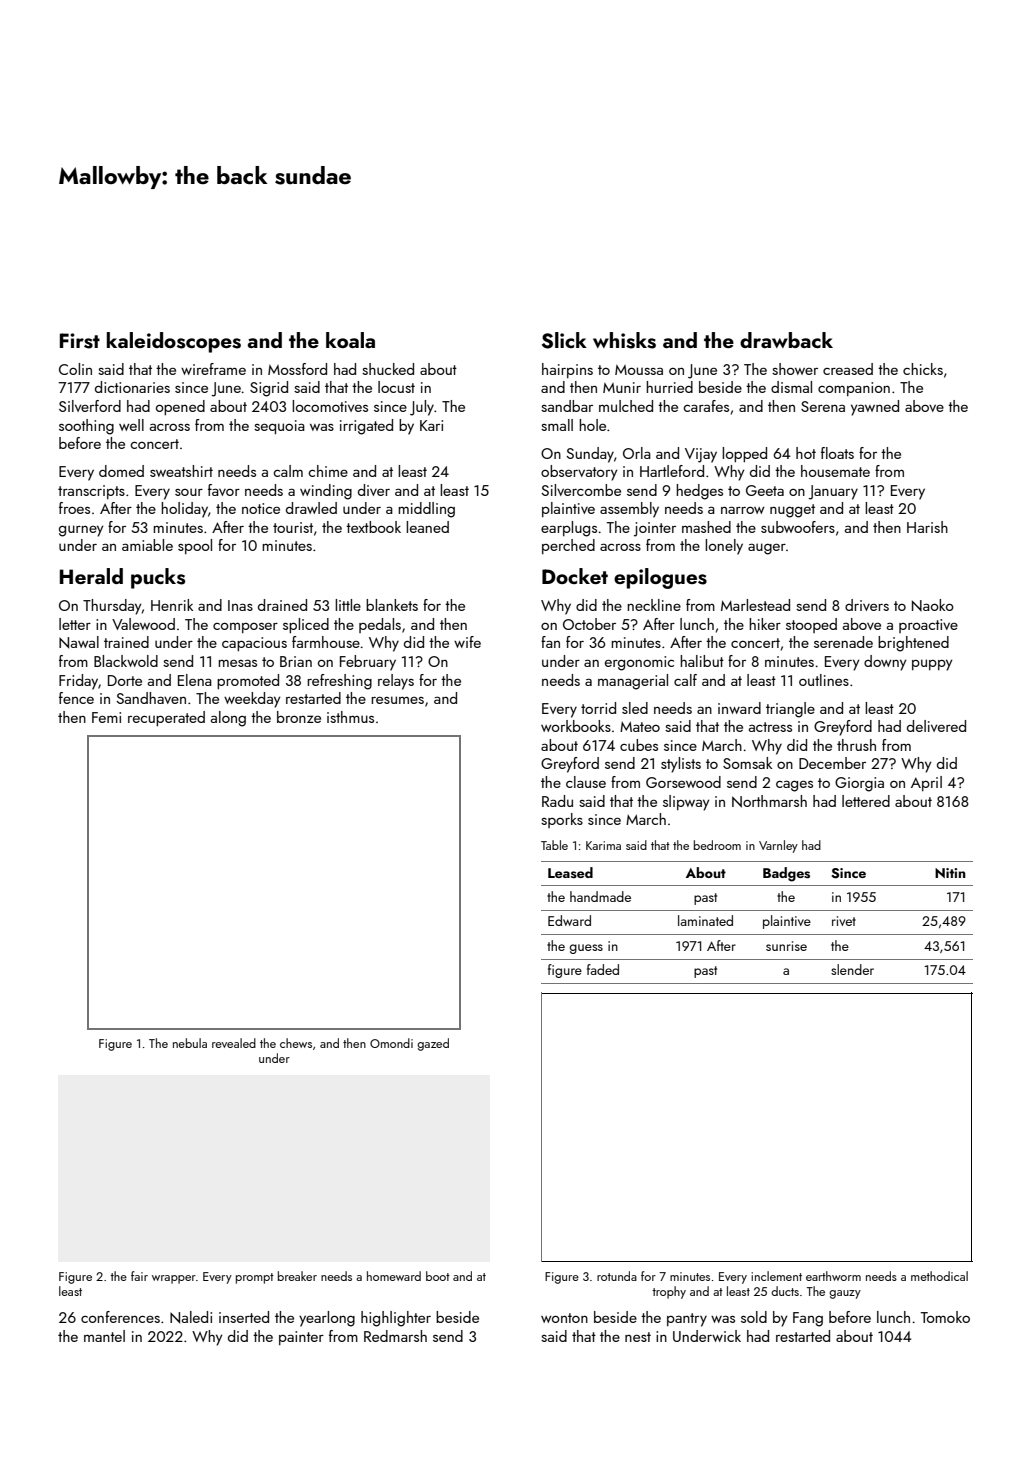 This image has height=1464, width=1031. What do you see at coordinates (936, 726) in the image?
I see `delivered` at bounding box center [936, 726].
